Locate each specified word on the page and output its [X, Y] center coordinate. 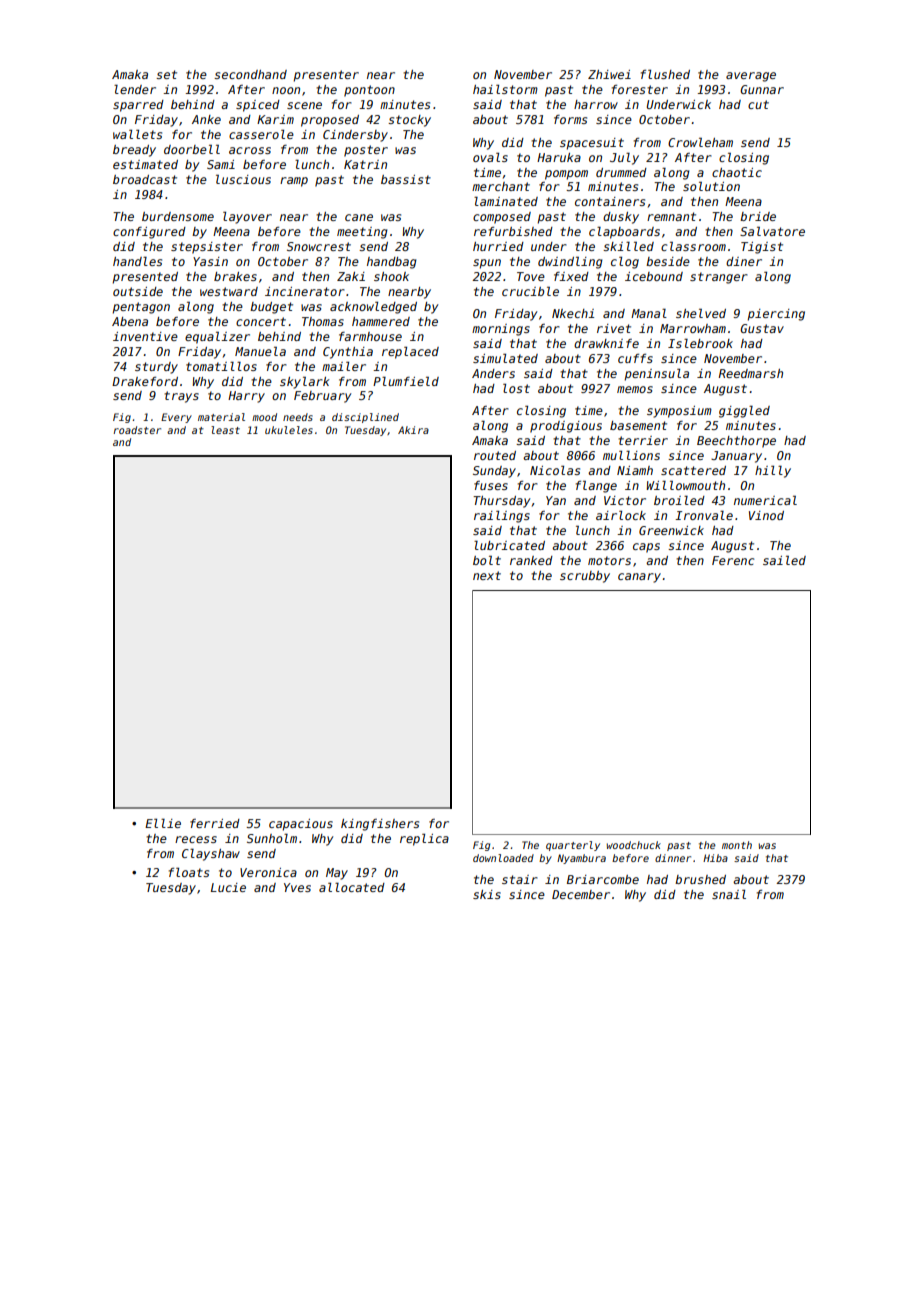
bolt [487, 560]
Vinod [766, 515]
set [166, 74]
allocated [352, 887]
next [487, 575]
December [581, 894]
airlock [621, 515]
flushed [665, 74]
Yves [297, 887]
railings [502, 516]
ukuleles [289, 430]
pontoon [369, 91]
